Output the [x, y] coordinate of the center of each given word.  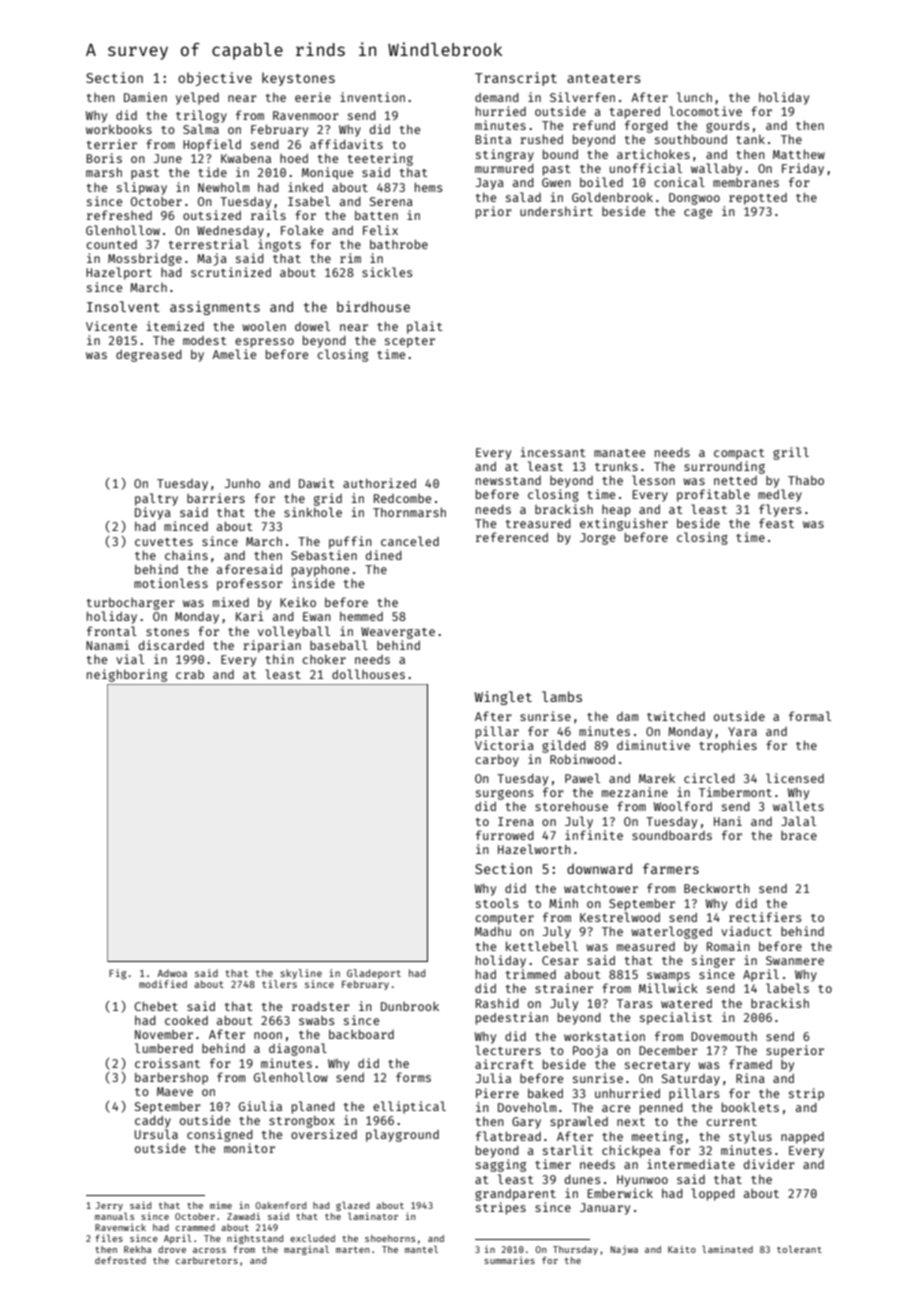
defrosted [120, 1260]
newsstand [508, 480]
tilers [279, 984]
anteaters [604, 78]
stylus [750, 1137]
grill [791, 453]
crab [190, 674]
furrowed [505, 835]
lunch [694, 97]
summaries [509, 1260]
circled [709, 778]
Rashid [497, 1003]
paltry [156, 499]
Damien [145, 97]
